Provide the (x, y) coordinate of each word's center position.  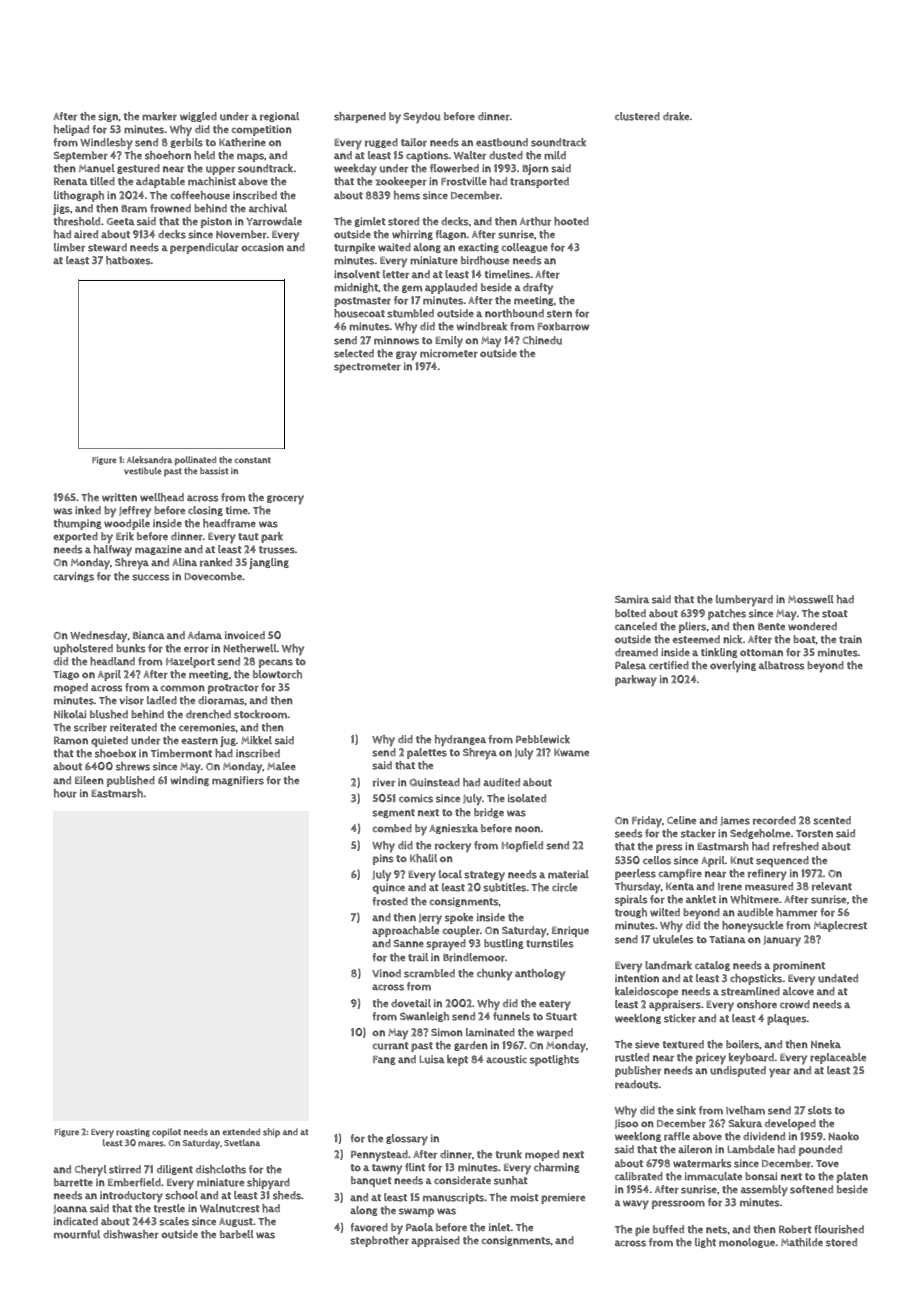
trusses (277, 550)
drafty (538, 289)
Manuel (97, 168)
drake (676, 116)
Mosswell (811, 599)
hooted (571, 221)
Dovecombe (213, 576)
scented (832, 820)
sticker (680, 1018)
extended (241, 1131)
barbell (237, 1234)
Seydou (422, 118)
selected (354, 353)
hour (65, 793)
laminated (490, 1032)
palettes (427, 753)
